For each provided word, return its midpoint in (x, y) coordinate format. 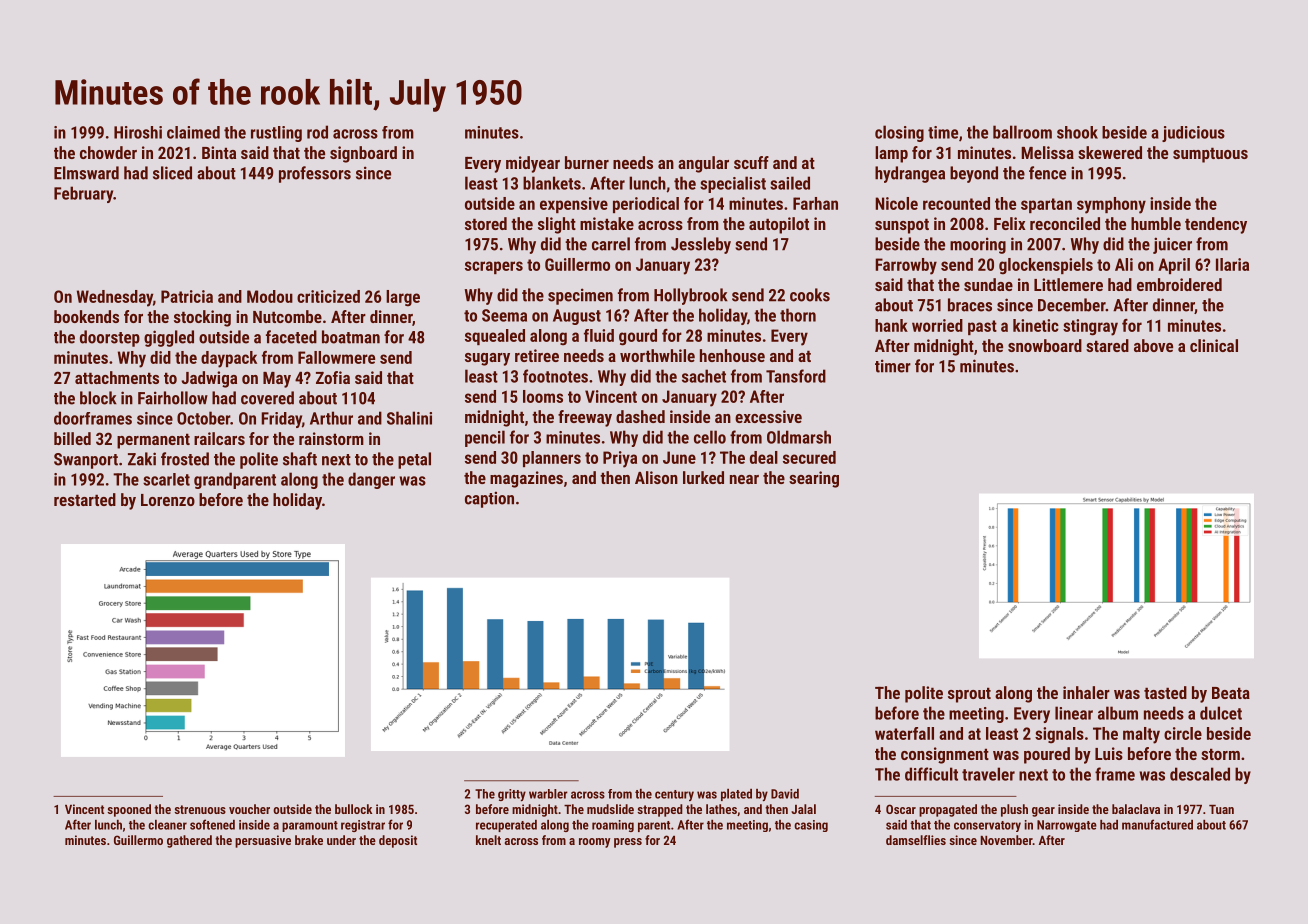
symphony (1111, 205)
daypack (229, 359)
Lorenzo (168, 500)
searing (814, 479)
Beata (1231, 693)
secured (809, 457)
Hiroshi (138, 132)
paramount (310, 826)
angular (703, 164)
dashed (640, 416)
